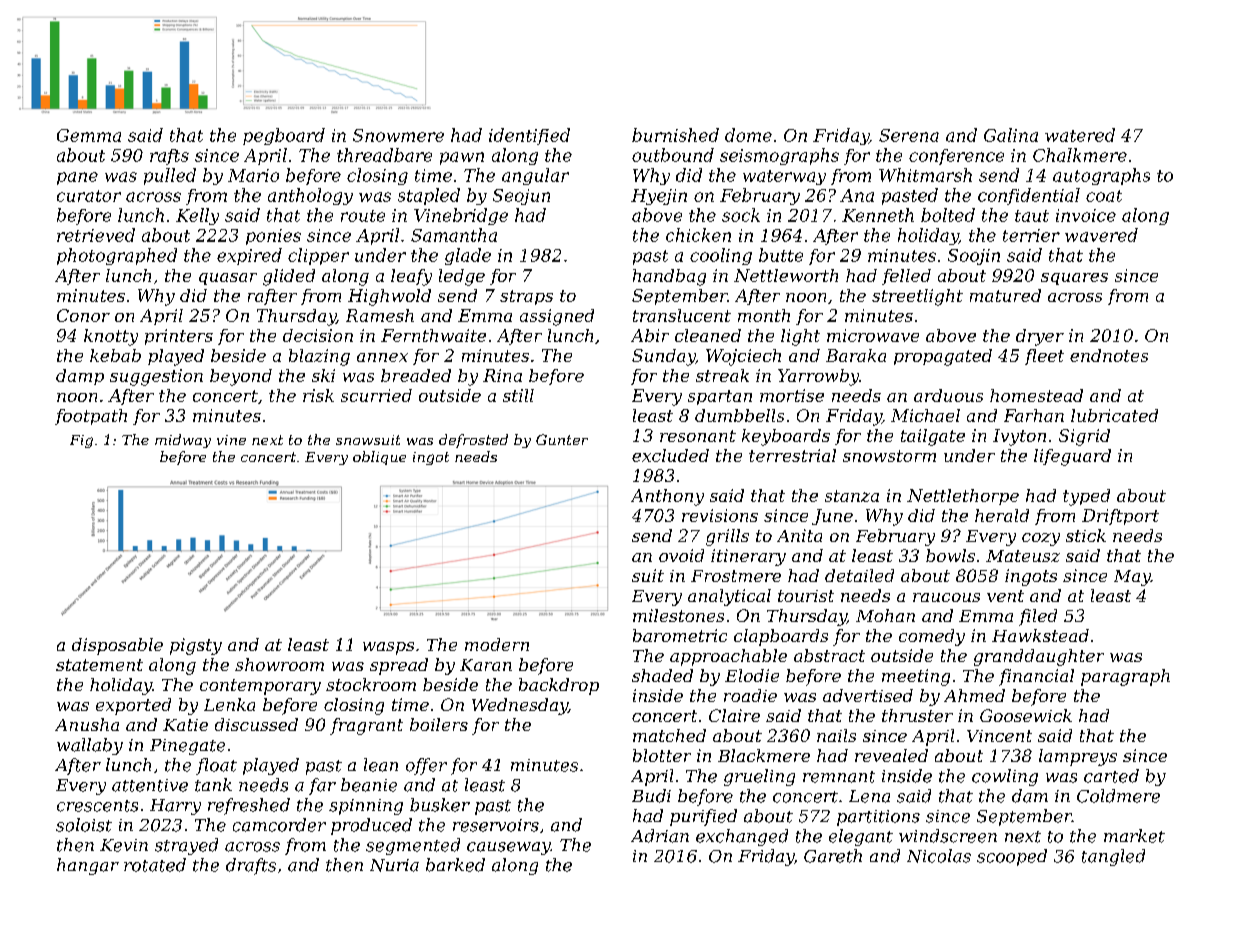  I want to click on identified, so click(529, 136).
